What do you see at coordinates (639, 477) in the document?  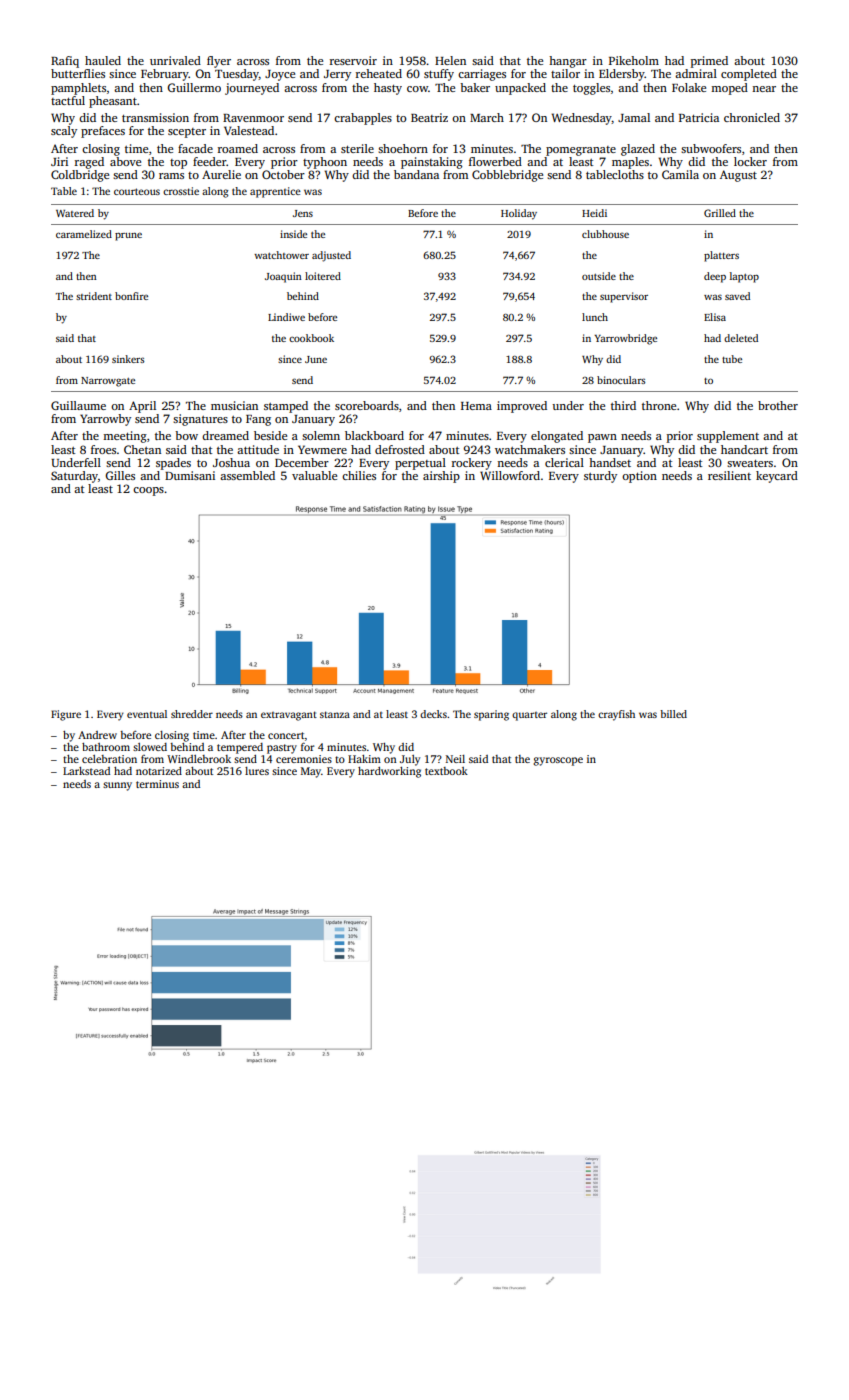 I see `option` at bounding box center [639, 477].
